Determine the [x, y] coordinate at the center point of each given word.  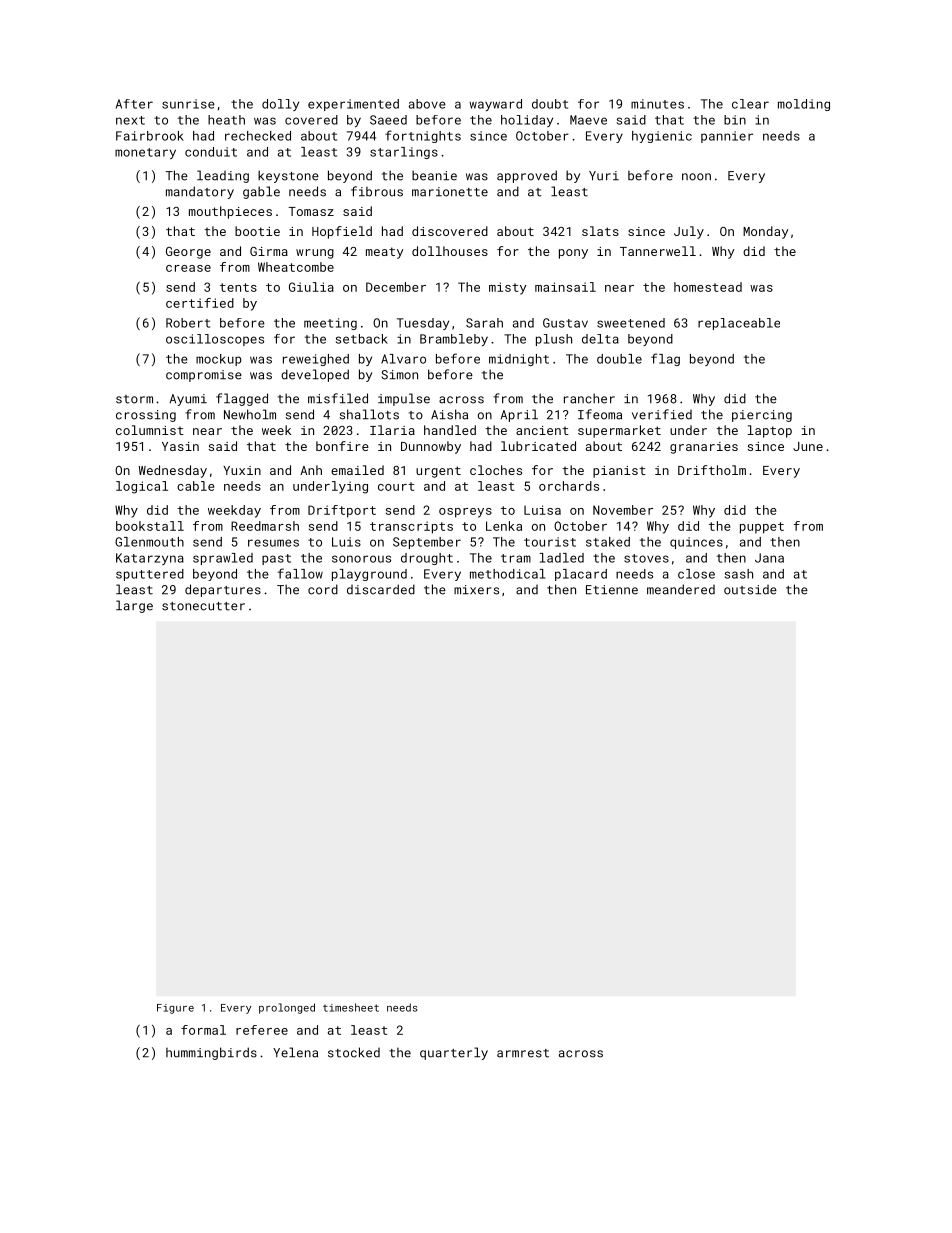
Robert [188, 323]
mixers [476, 590]
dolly [280, 105]
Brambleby [454, 340]
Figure [175, 1009]
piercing [762, 416]
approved [527, 176]
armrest [523, 1053]
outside [750, 590]
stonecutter [203, 606]
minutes [657, 104]
